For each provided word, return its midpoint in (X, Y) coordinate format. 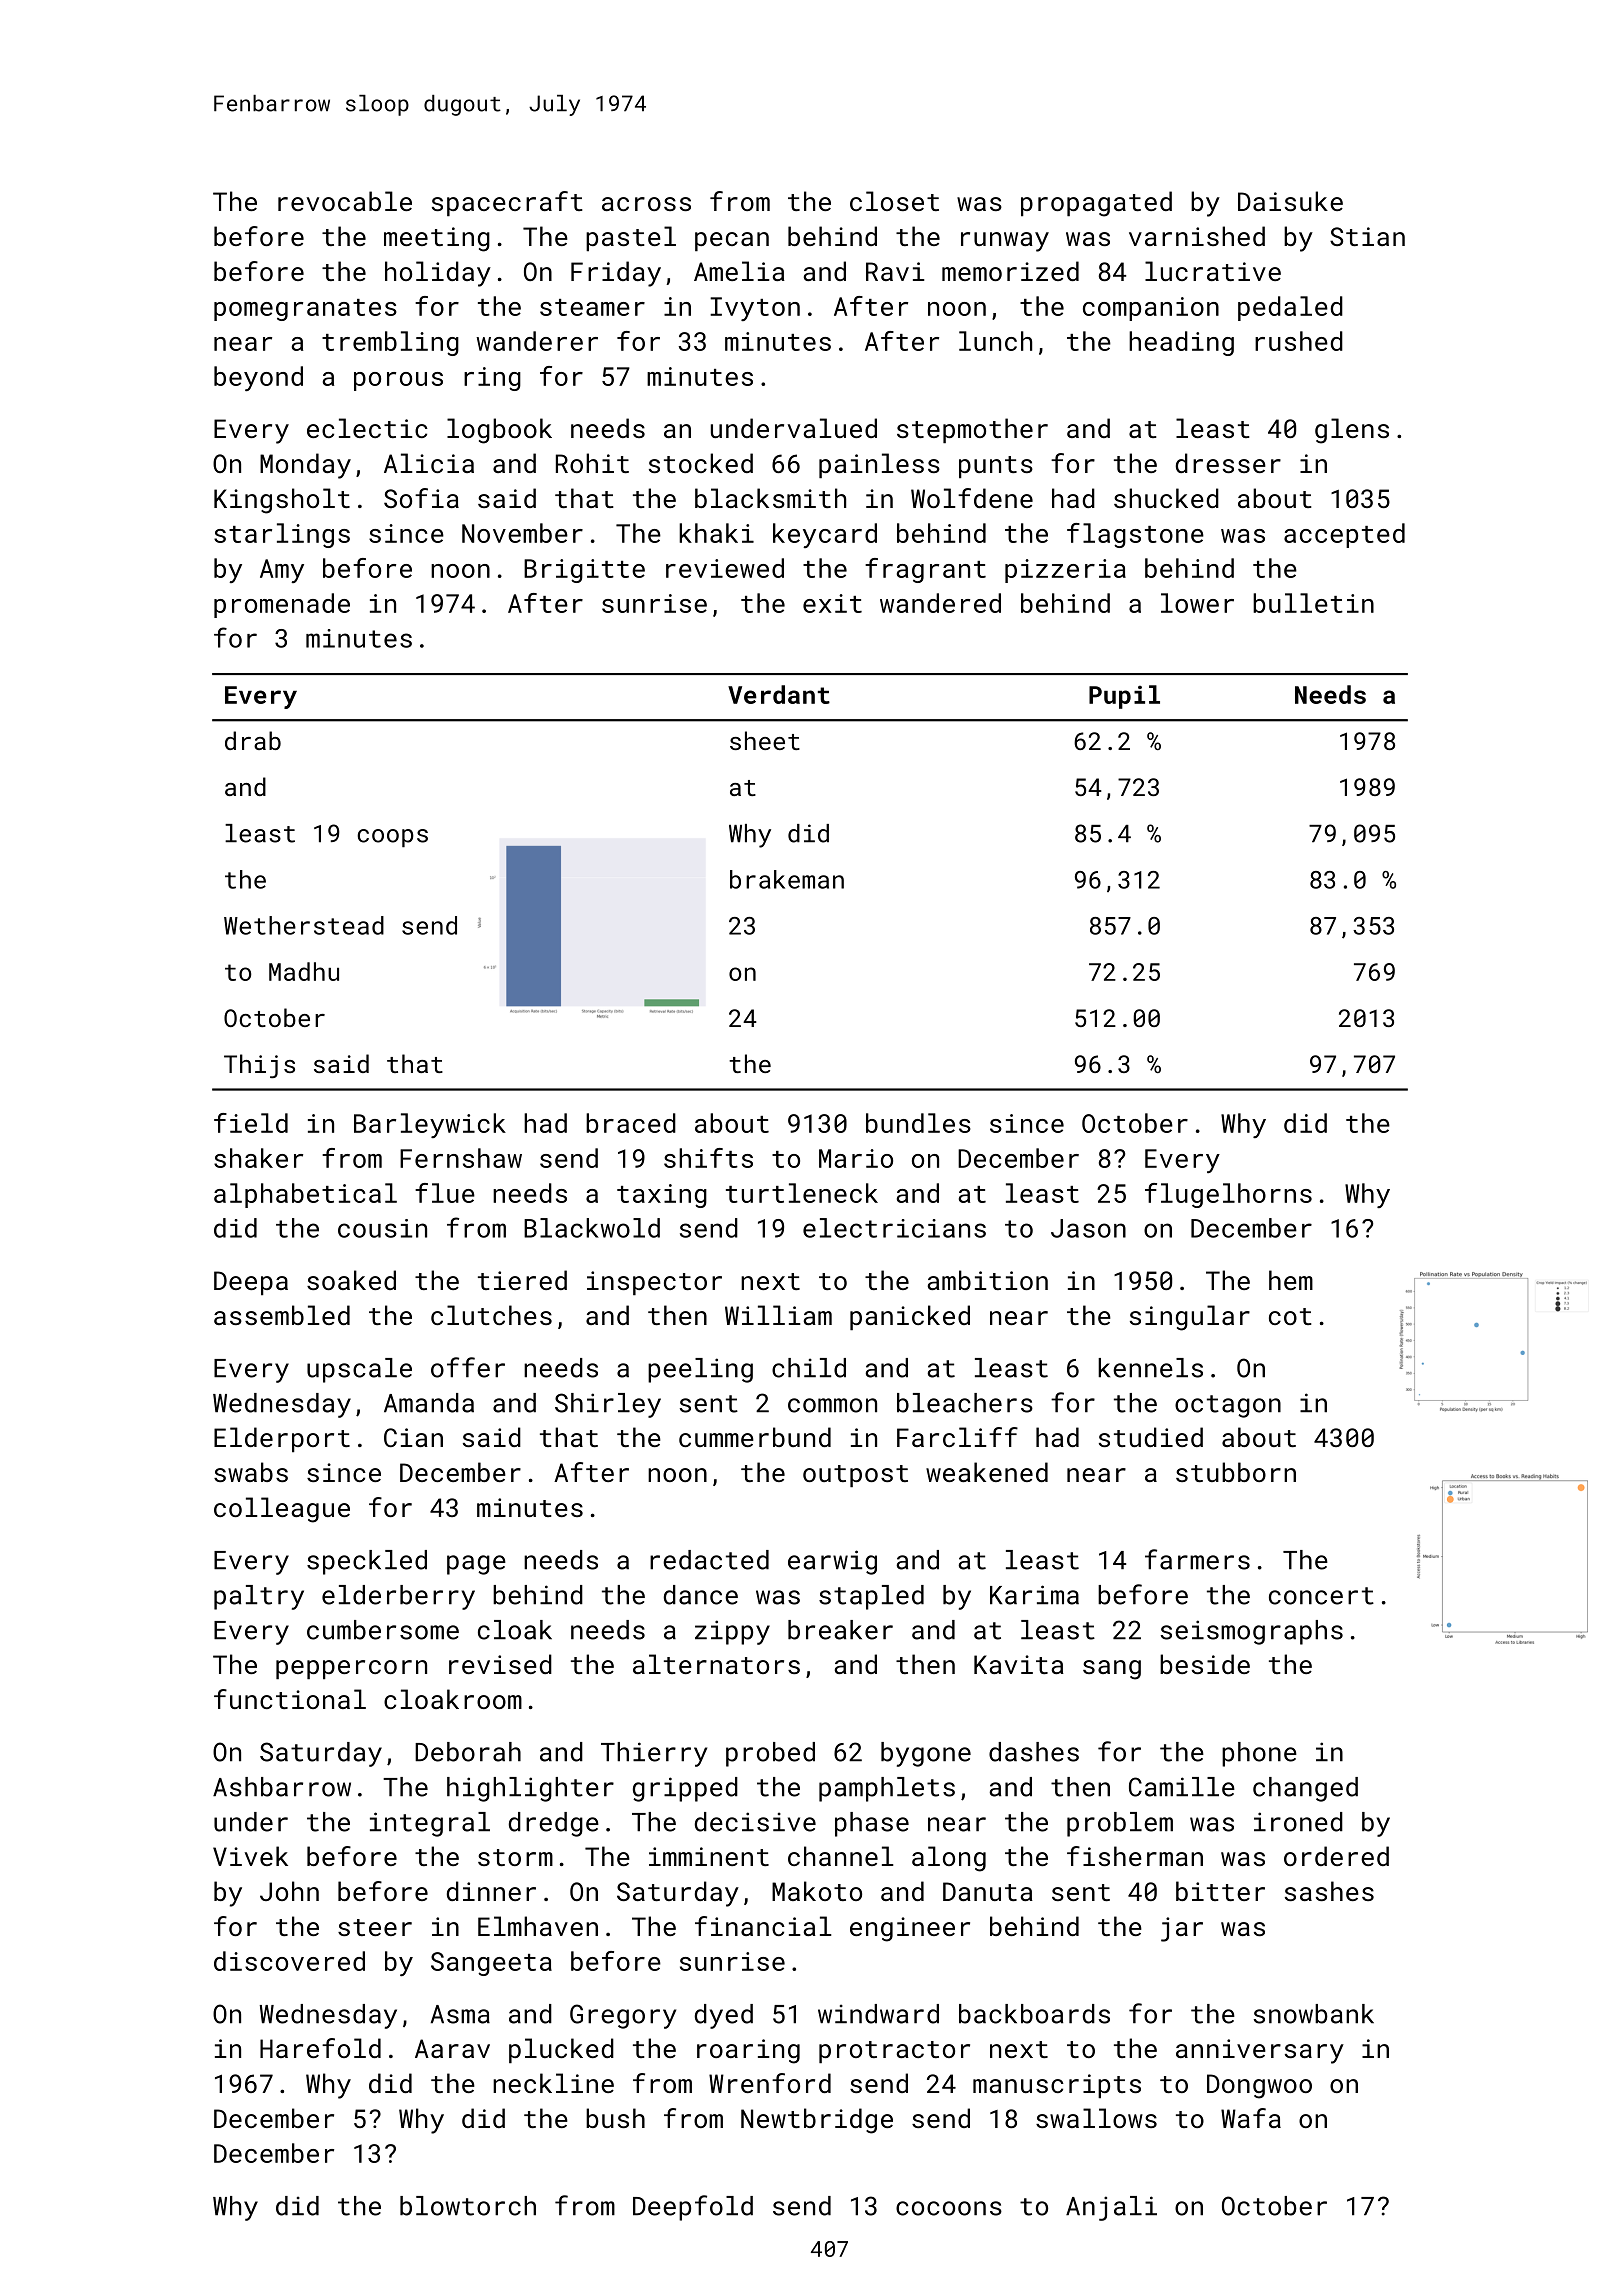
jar (1182, 1929)
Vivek (250, 1856)
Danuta (988, 1891)
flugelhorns (1228, 1195)
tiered (522, 1280)
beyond (258, 378)
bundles (918, 1123)
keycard (825, 535)
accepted (1344, 535)
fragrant (925, 570)
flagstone (1135, 535)
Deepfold (693, 2208)
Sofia (421, 498)
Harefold (320, 2048)
